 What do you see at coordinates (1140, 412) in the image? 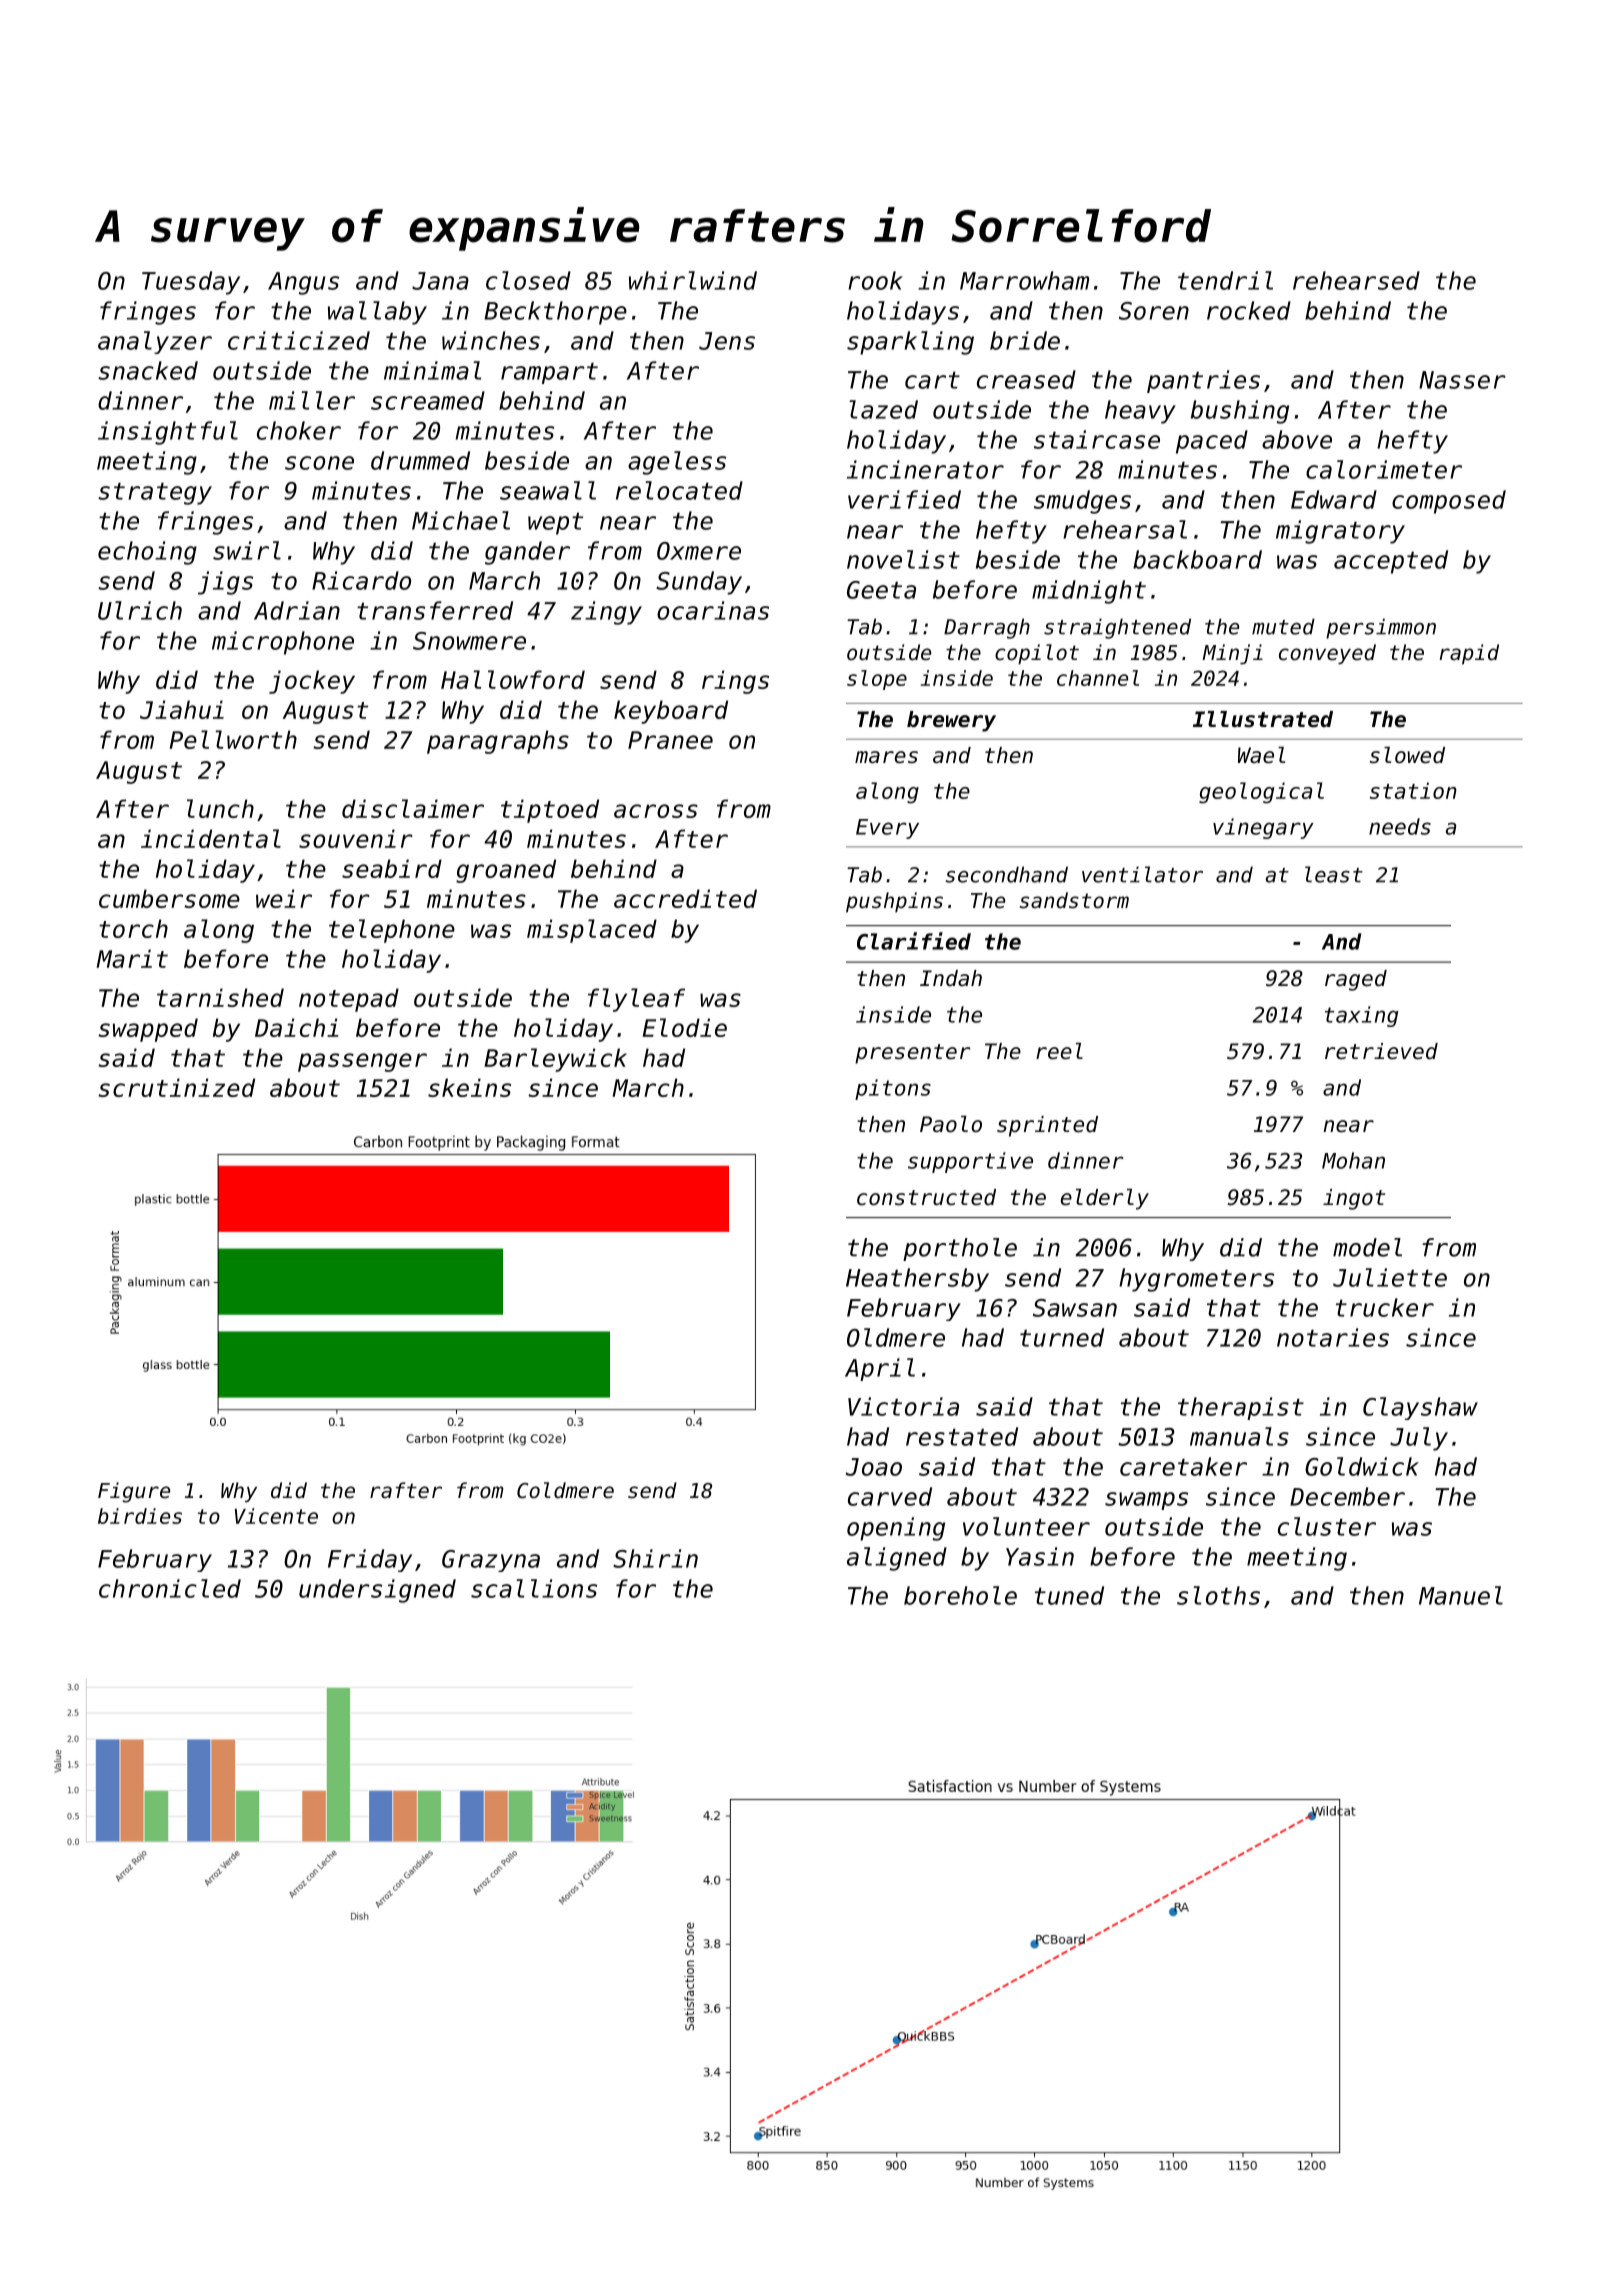
I see `heavy` at bounding box center [1140, 412].
